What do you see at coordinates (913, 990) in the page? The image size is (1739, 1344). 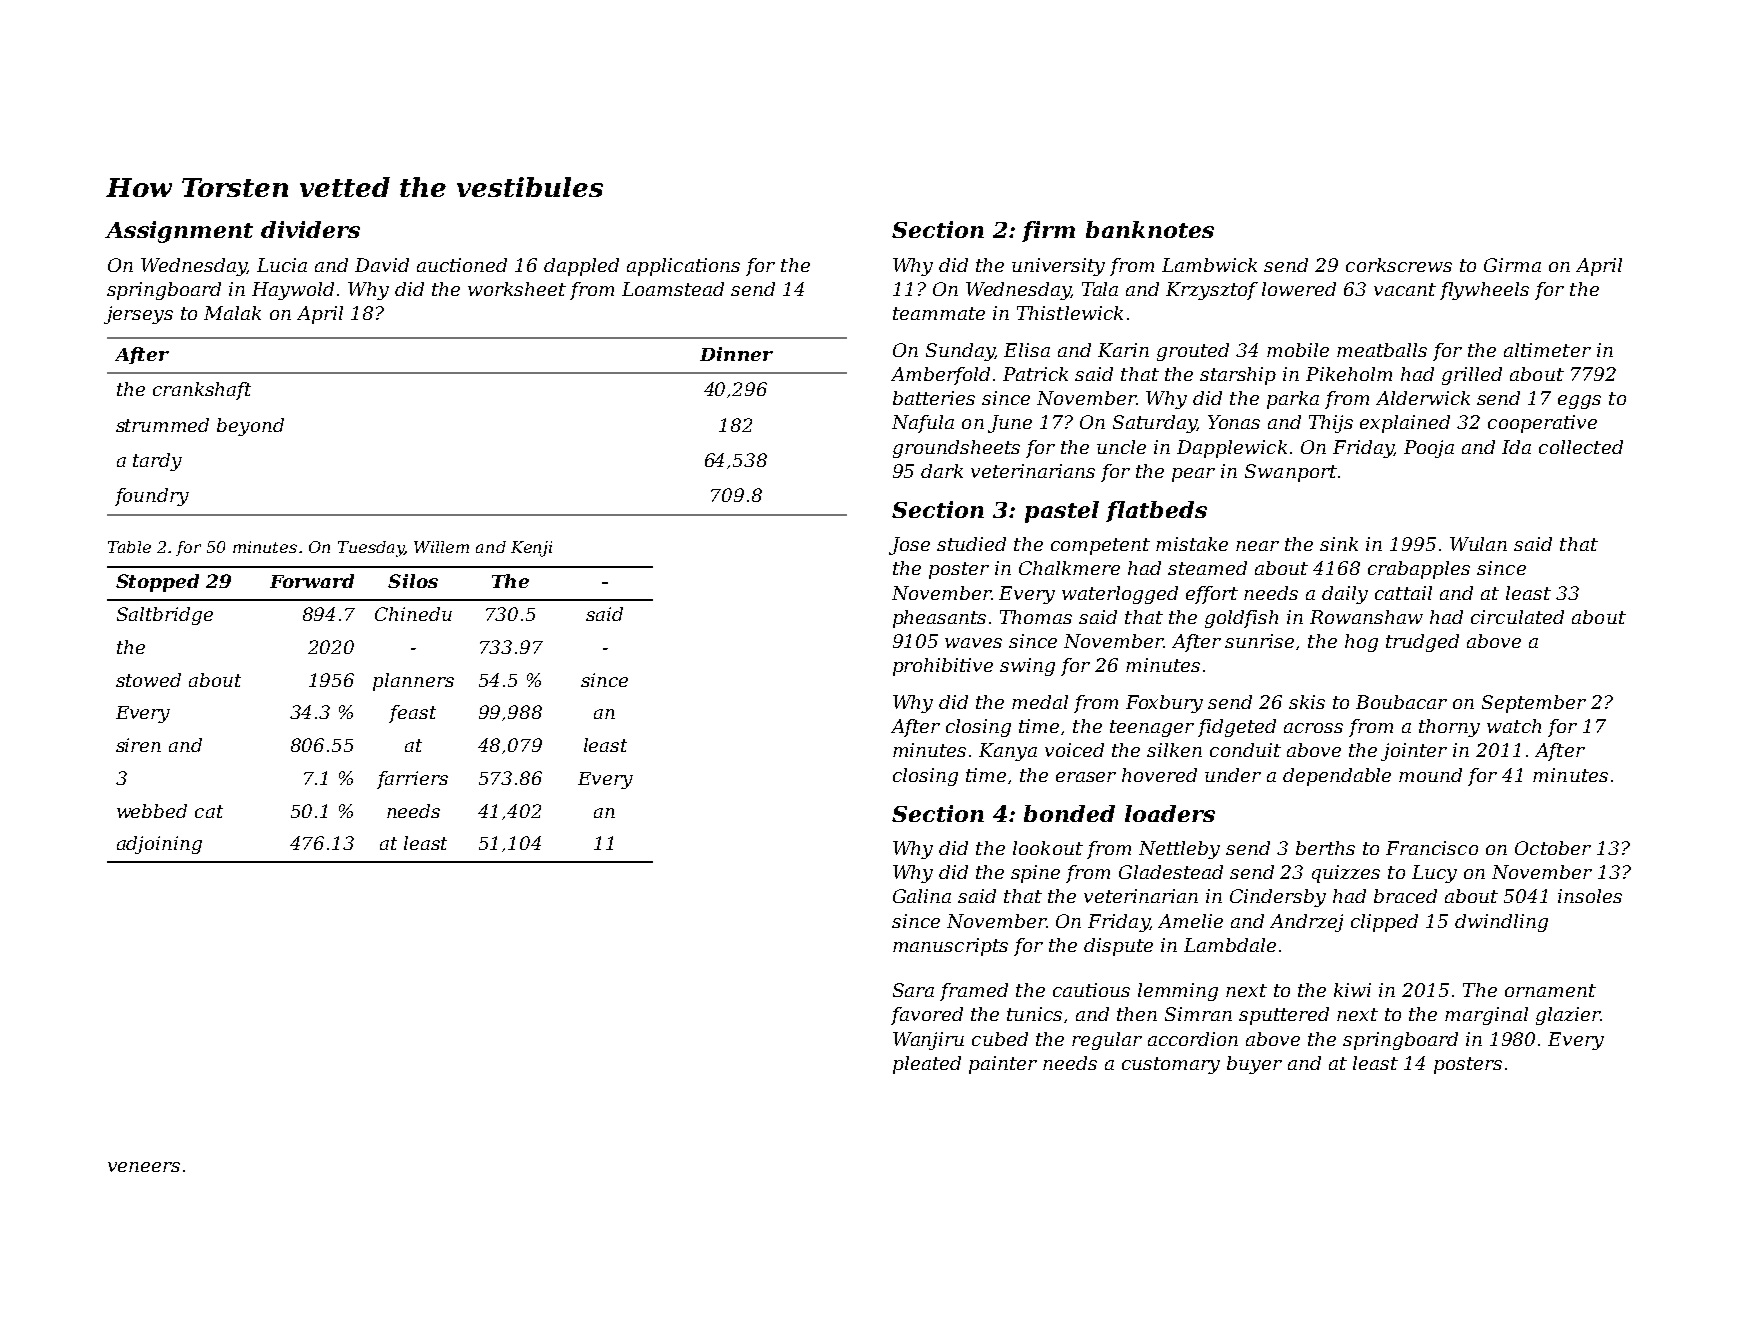 I see `Sara` at bounding box center [913, 990].
